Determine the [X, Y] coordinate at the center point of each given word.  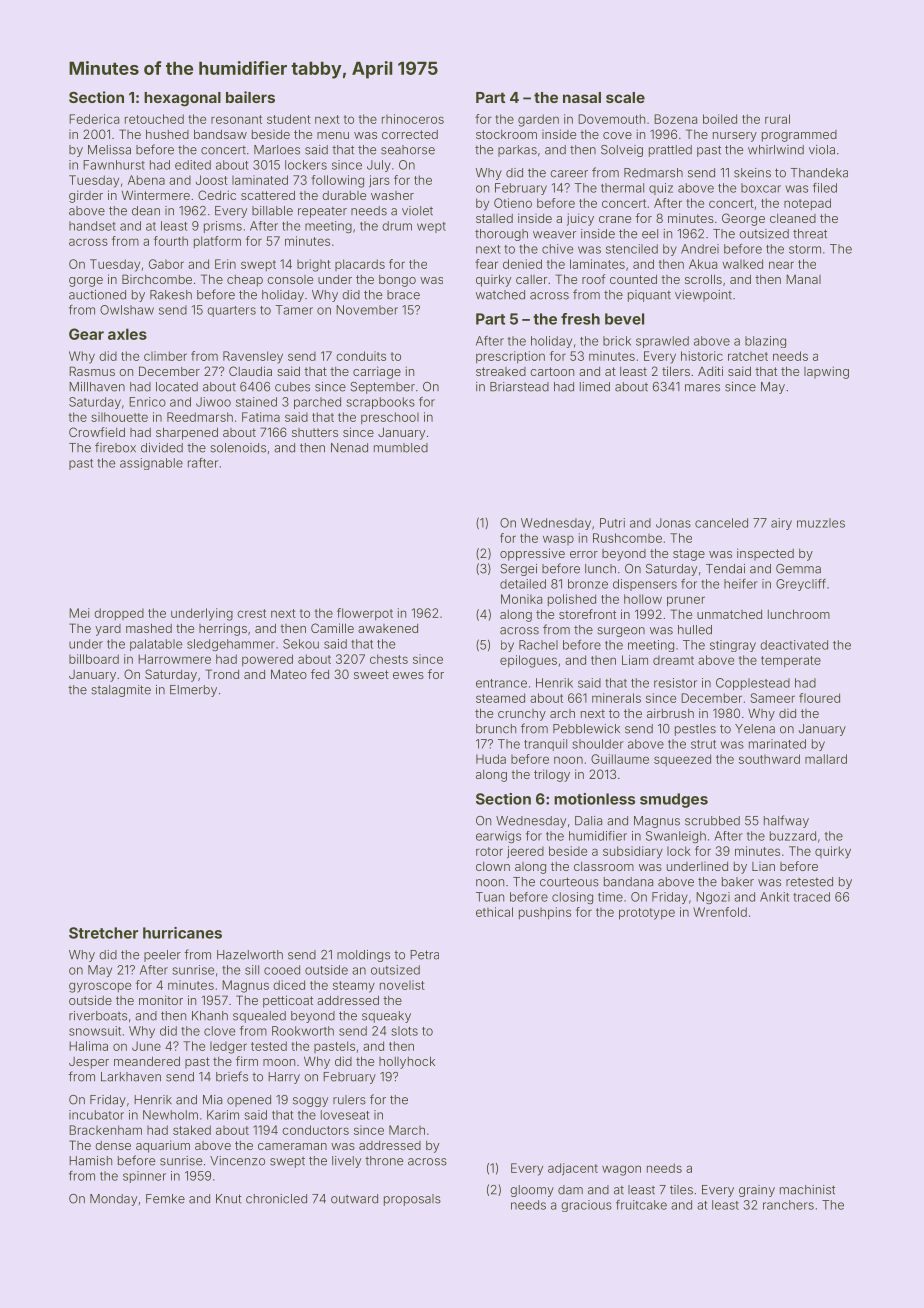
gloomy [532, 1191]
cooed [282, 970]
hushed [167, 134]
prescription [510, 357]
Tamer [294, 310]
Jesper [89, 1063]
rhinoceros [413, 119]
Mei [79, 613]
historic [702, 356]
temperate [791, 661]
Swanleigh [676, 837]
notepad [807, 204]
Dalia [588, 821]
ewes [408, 675]
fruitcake [641, 1205]
